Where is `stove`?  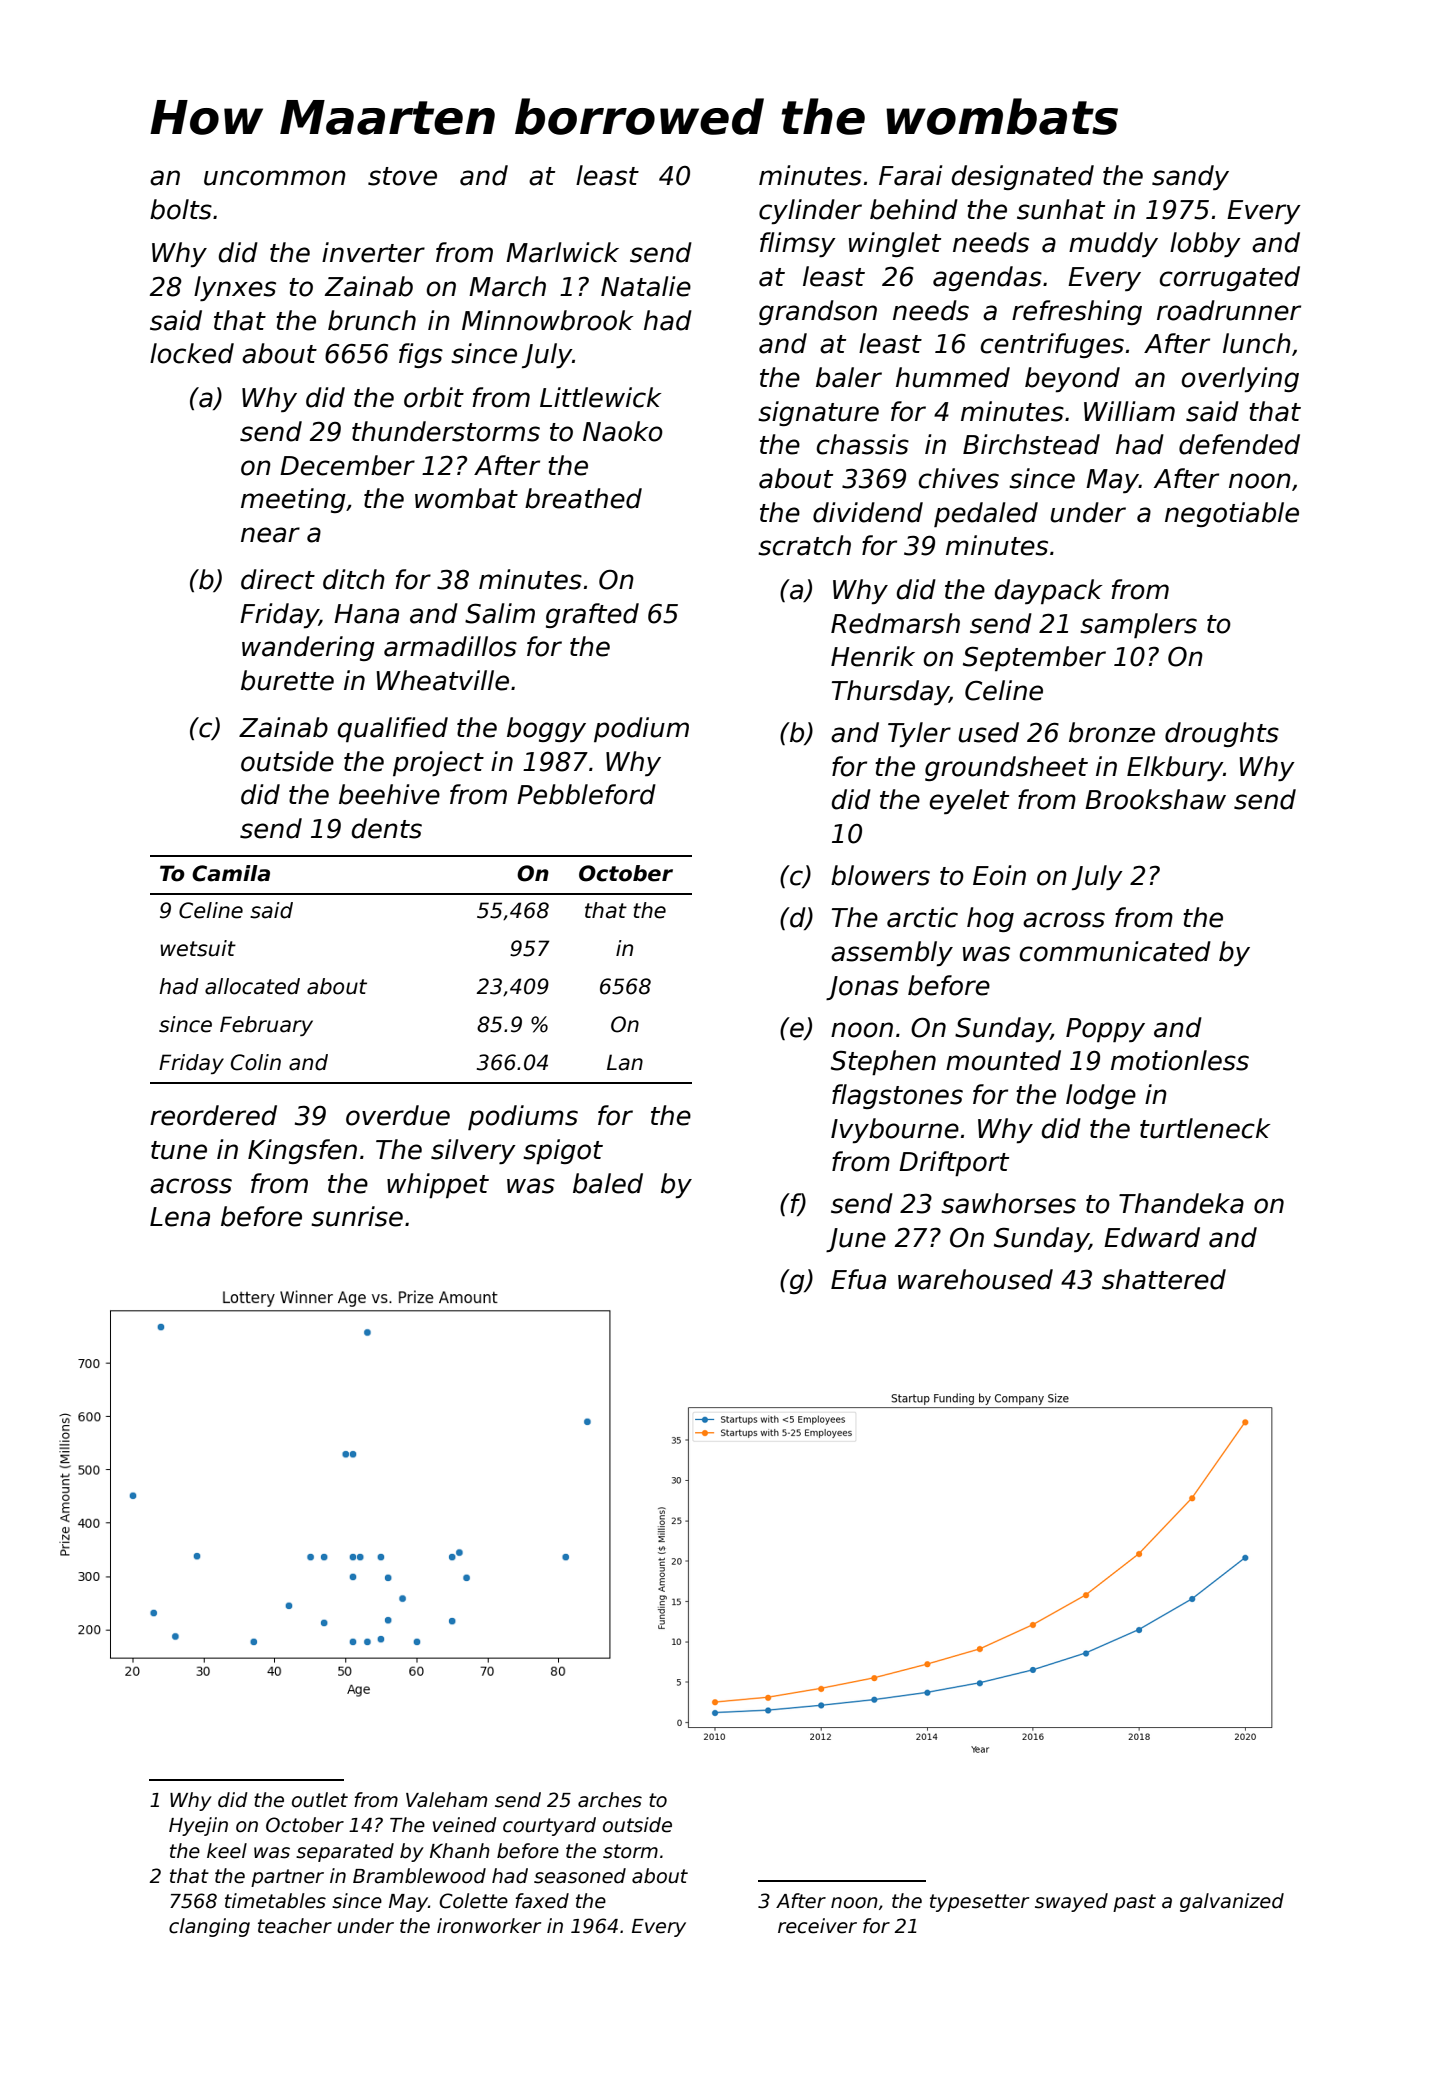 stove is located at coordinates (402, 176).
